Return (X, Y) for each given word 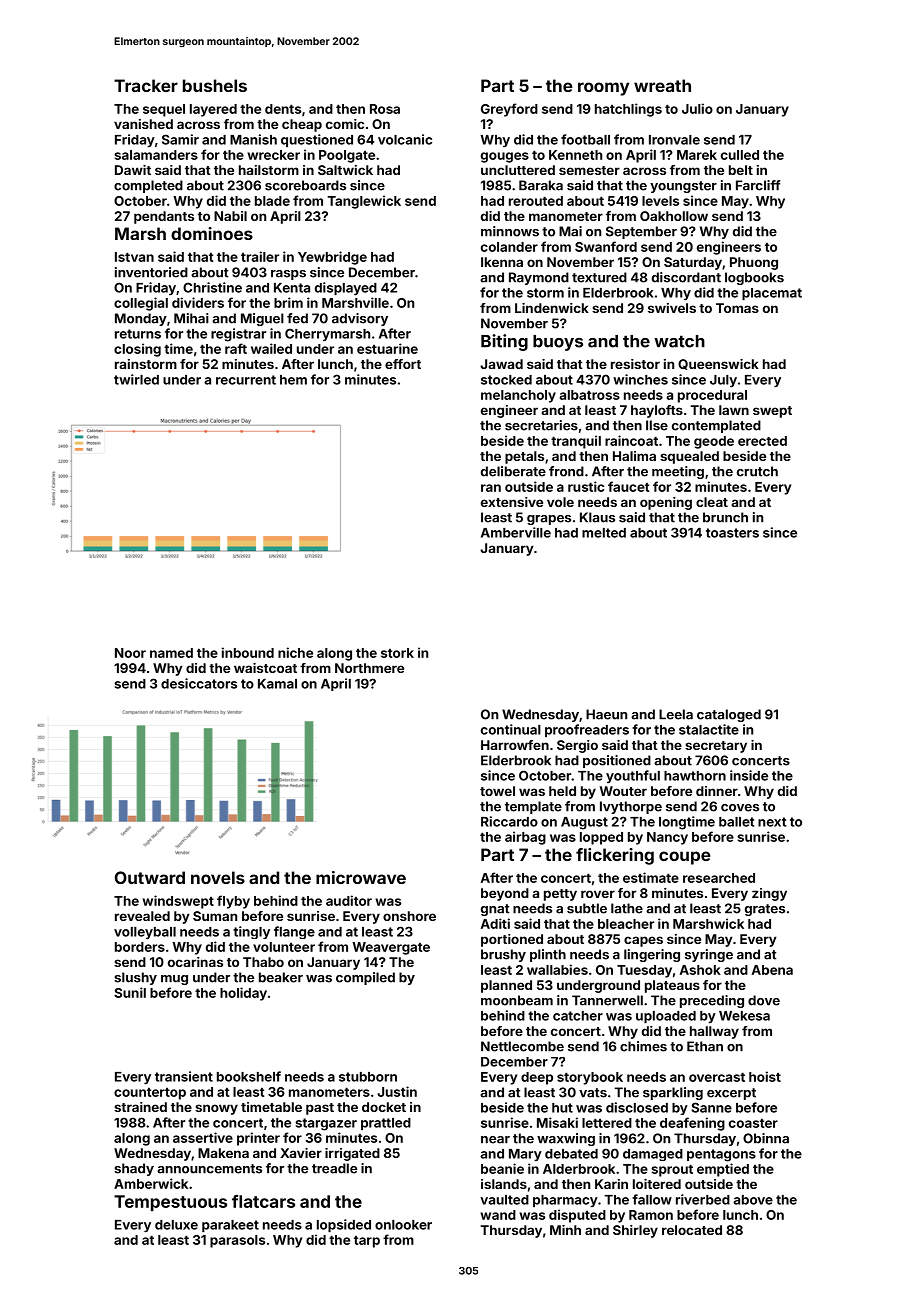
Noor (130, 653)
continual (511, 729)
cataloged (729, 715)
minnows (510, 231)
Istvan (134, 257)
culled (740, 155)
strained (140, 1107)
